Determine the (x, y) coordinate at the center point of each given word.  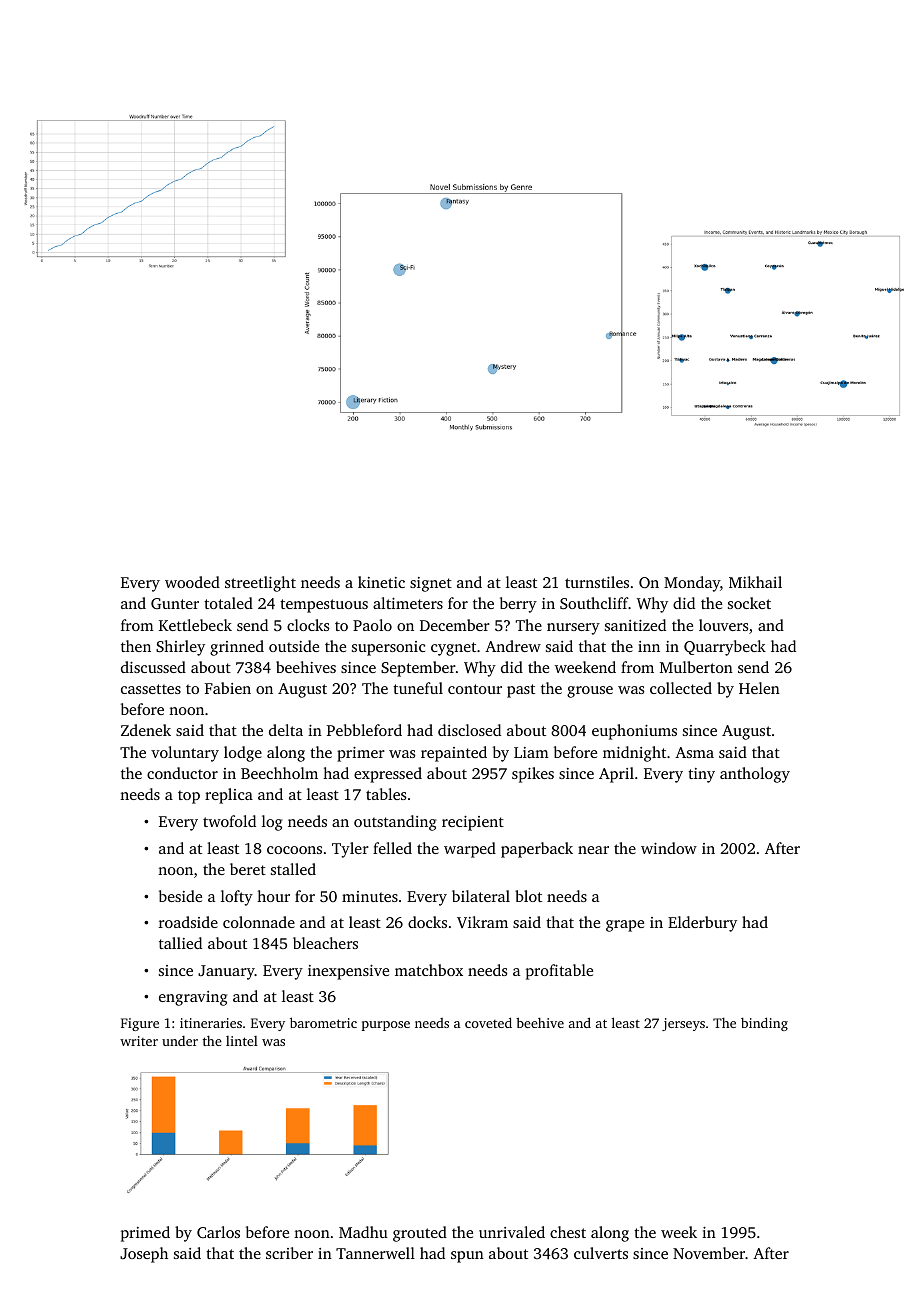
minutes (370, 896)
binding (764, 1024)
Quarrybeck (725, 648)
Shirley (180, 648)
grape (625, 926)
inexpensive (348, 972)
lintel (242, 1041)
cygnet (453, 649)
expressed (388, 775)
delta (286, 730)
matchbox (429, 970)
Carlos (218, 1232)
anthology (755, 775)
